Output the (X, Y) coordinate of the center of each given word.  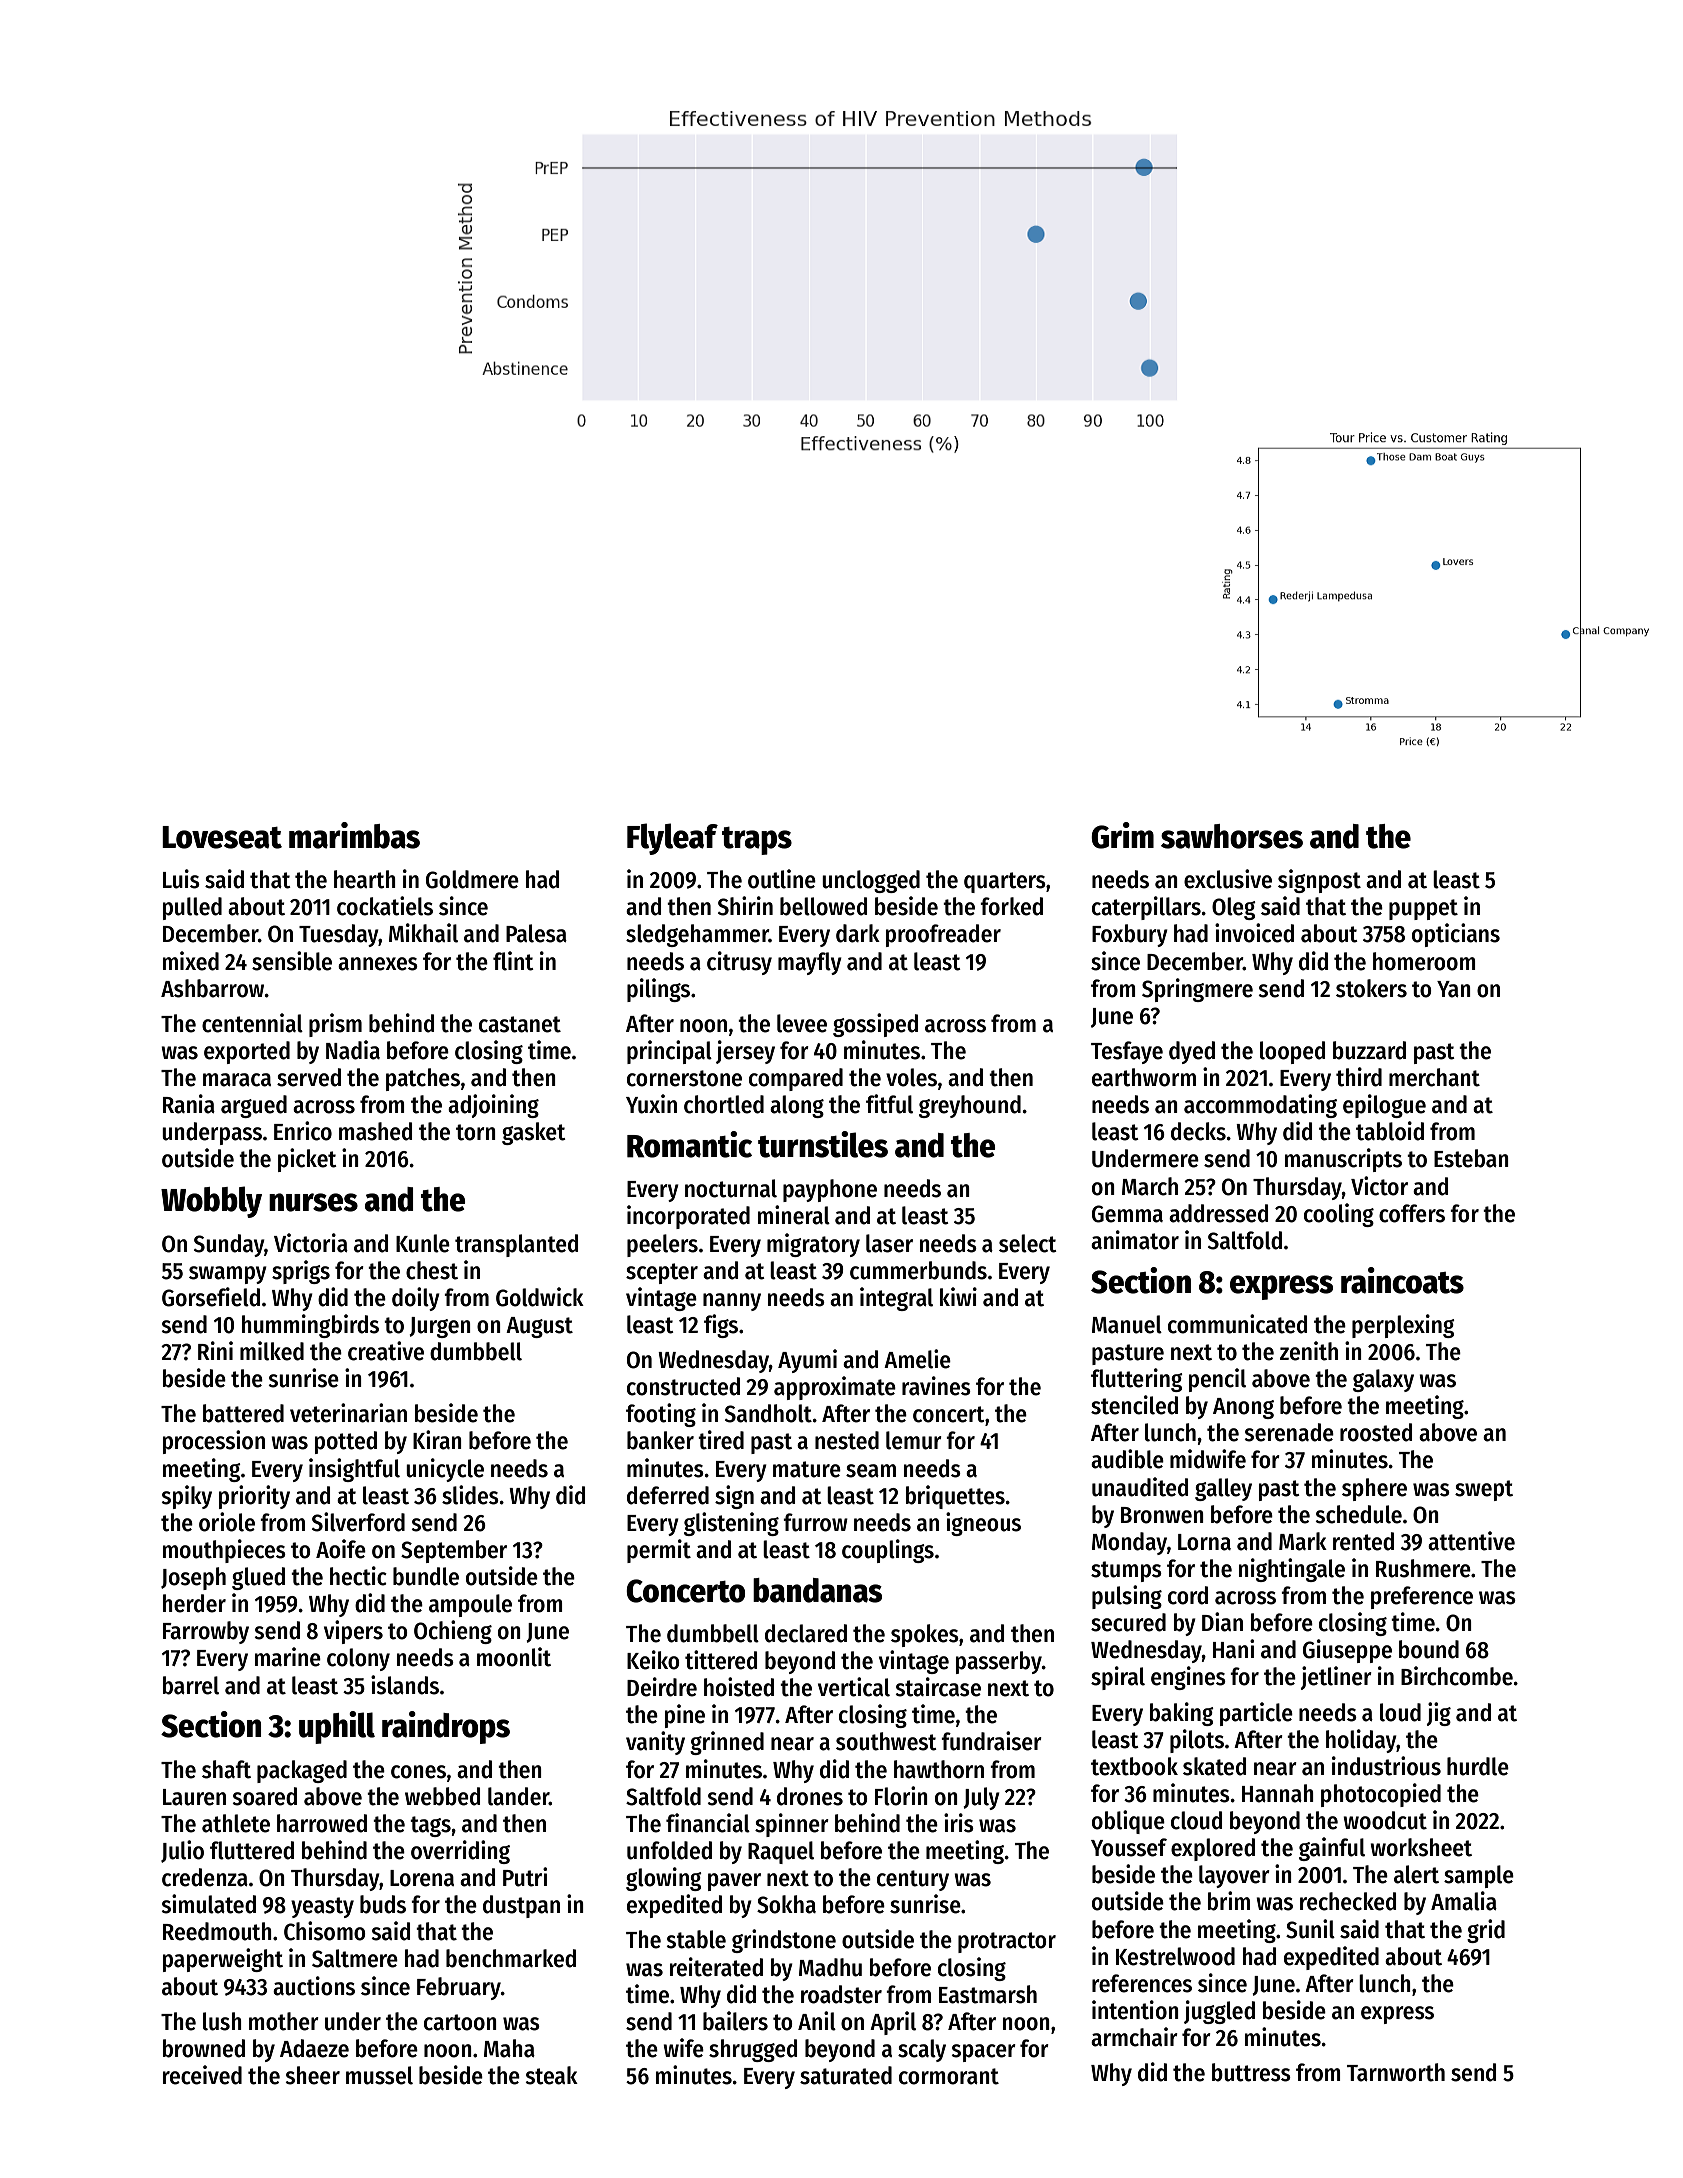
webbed (442, 1796)
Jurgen (440, 1327)
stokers (1371, 988)
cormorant (949, 2076)
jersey (745, 1052)
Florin (901, 1796)
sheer (312, 2075)
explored (1213, 1849)
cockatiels (385, 906)
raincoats (1402, 1280)
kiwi (958, 1296)
